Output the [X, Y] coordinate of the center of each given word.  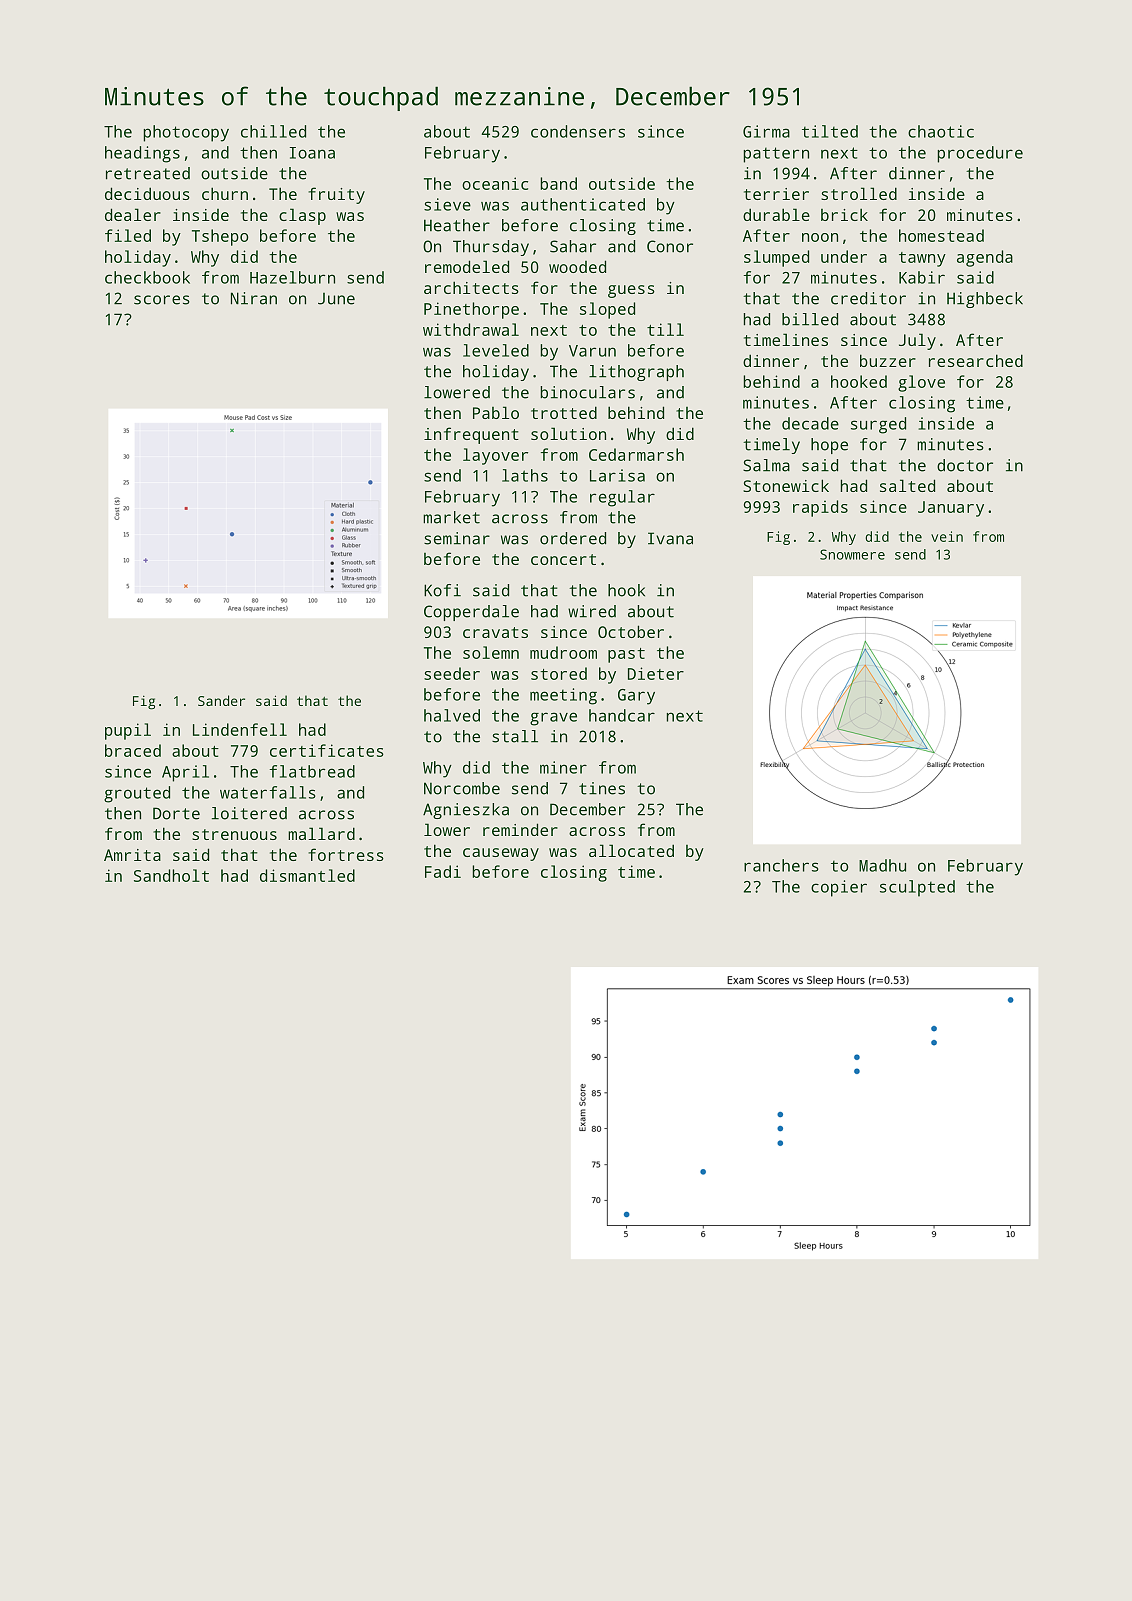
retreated [148, 173]
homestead [941, 235]
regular [622, 498]
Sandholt [171, 875]
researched [976, 360]
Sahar [573, 246]
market [451, 517]
